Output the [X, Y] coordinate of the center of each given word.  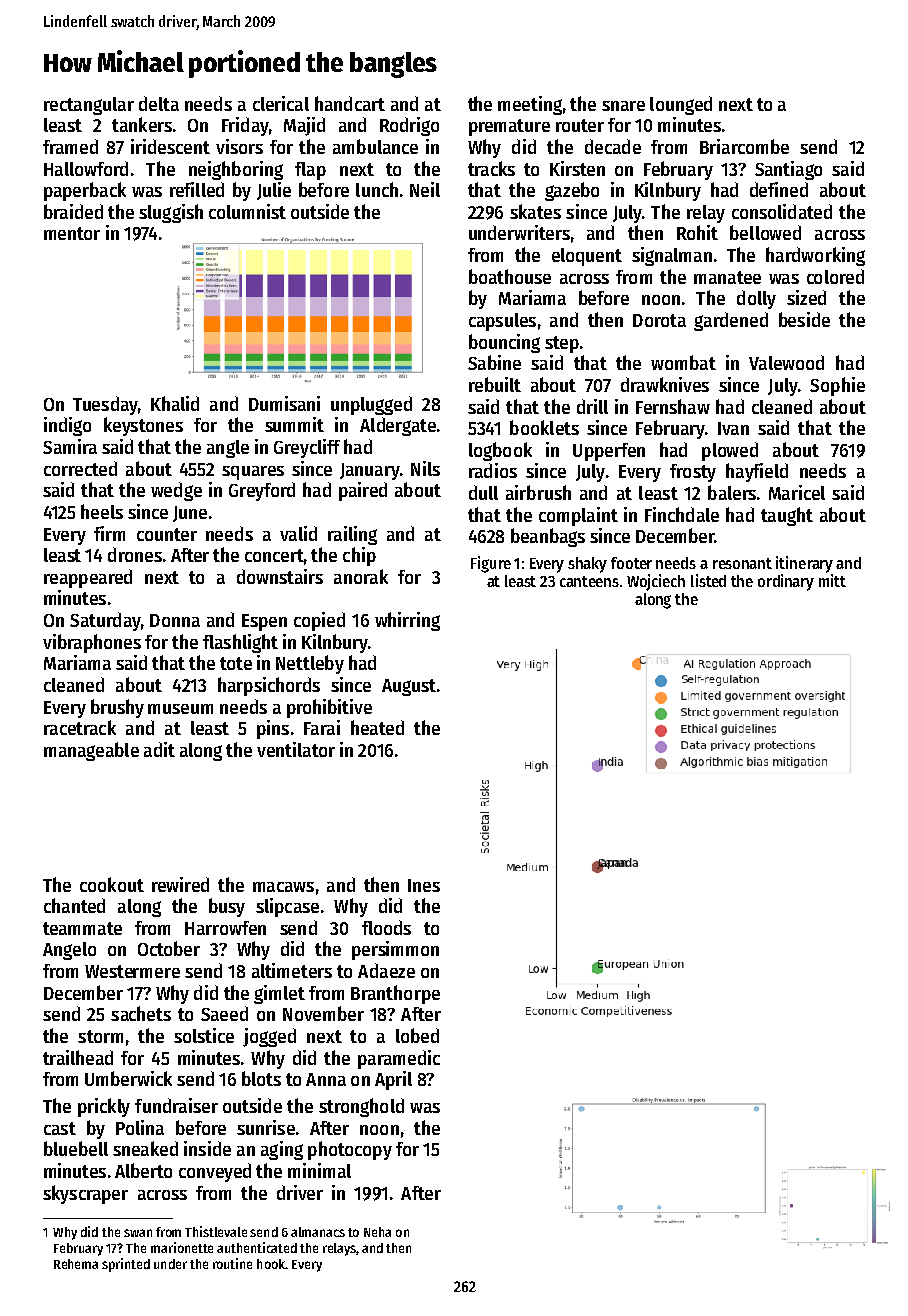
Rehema [76, 1264]
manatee [727, 277]
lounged [681, 105]
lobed [417, 1035]
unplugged [371, 405]
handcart [350, 103]
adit [159, 749]
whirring [407, 621]
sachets [141, 1013]
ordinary [786, 582]
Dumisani [284, 403]
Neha [377, 1232]
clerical [281, 103]
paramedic [399, 1059]
